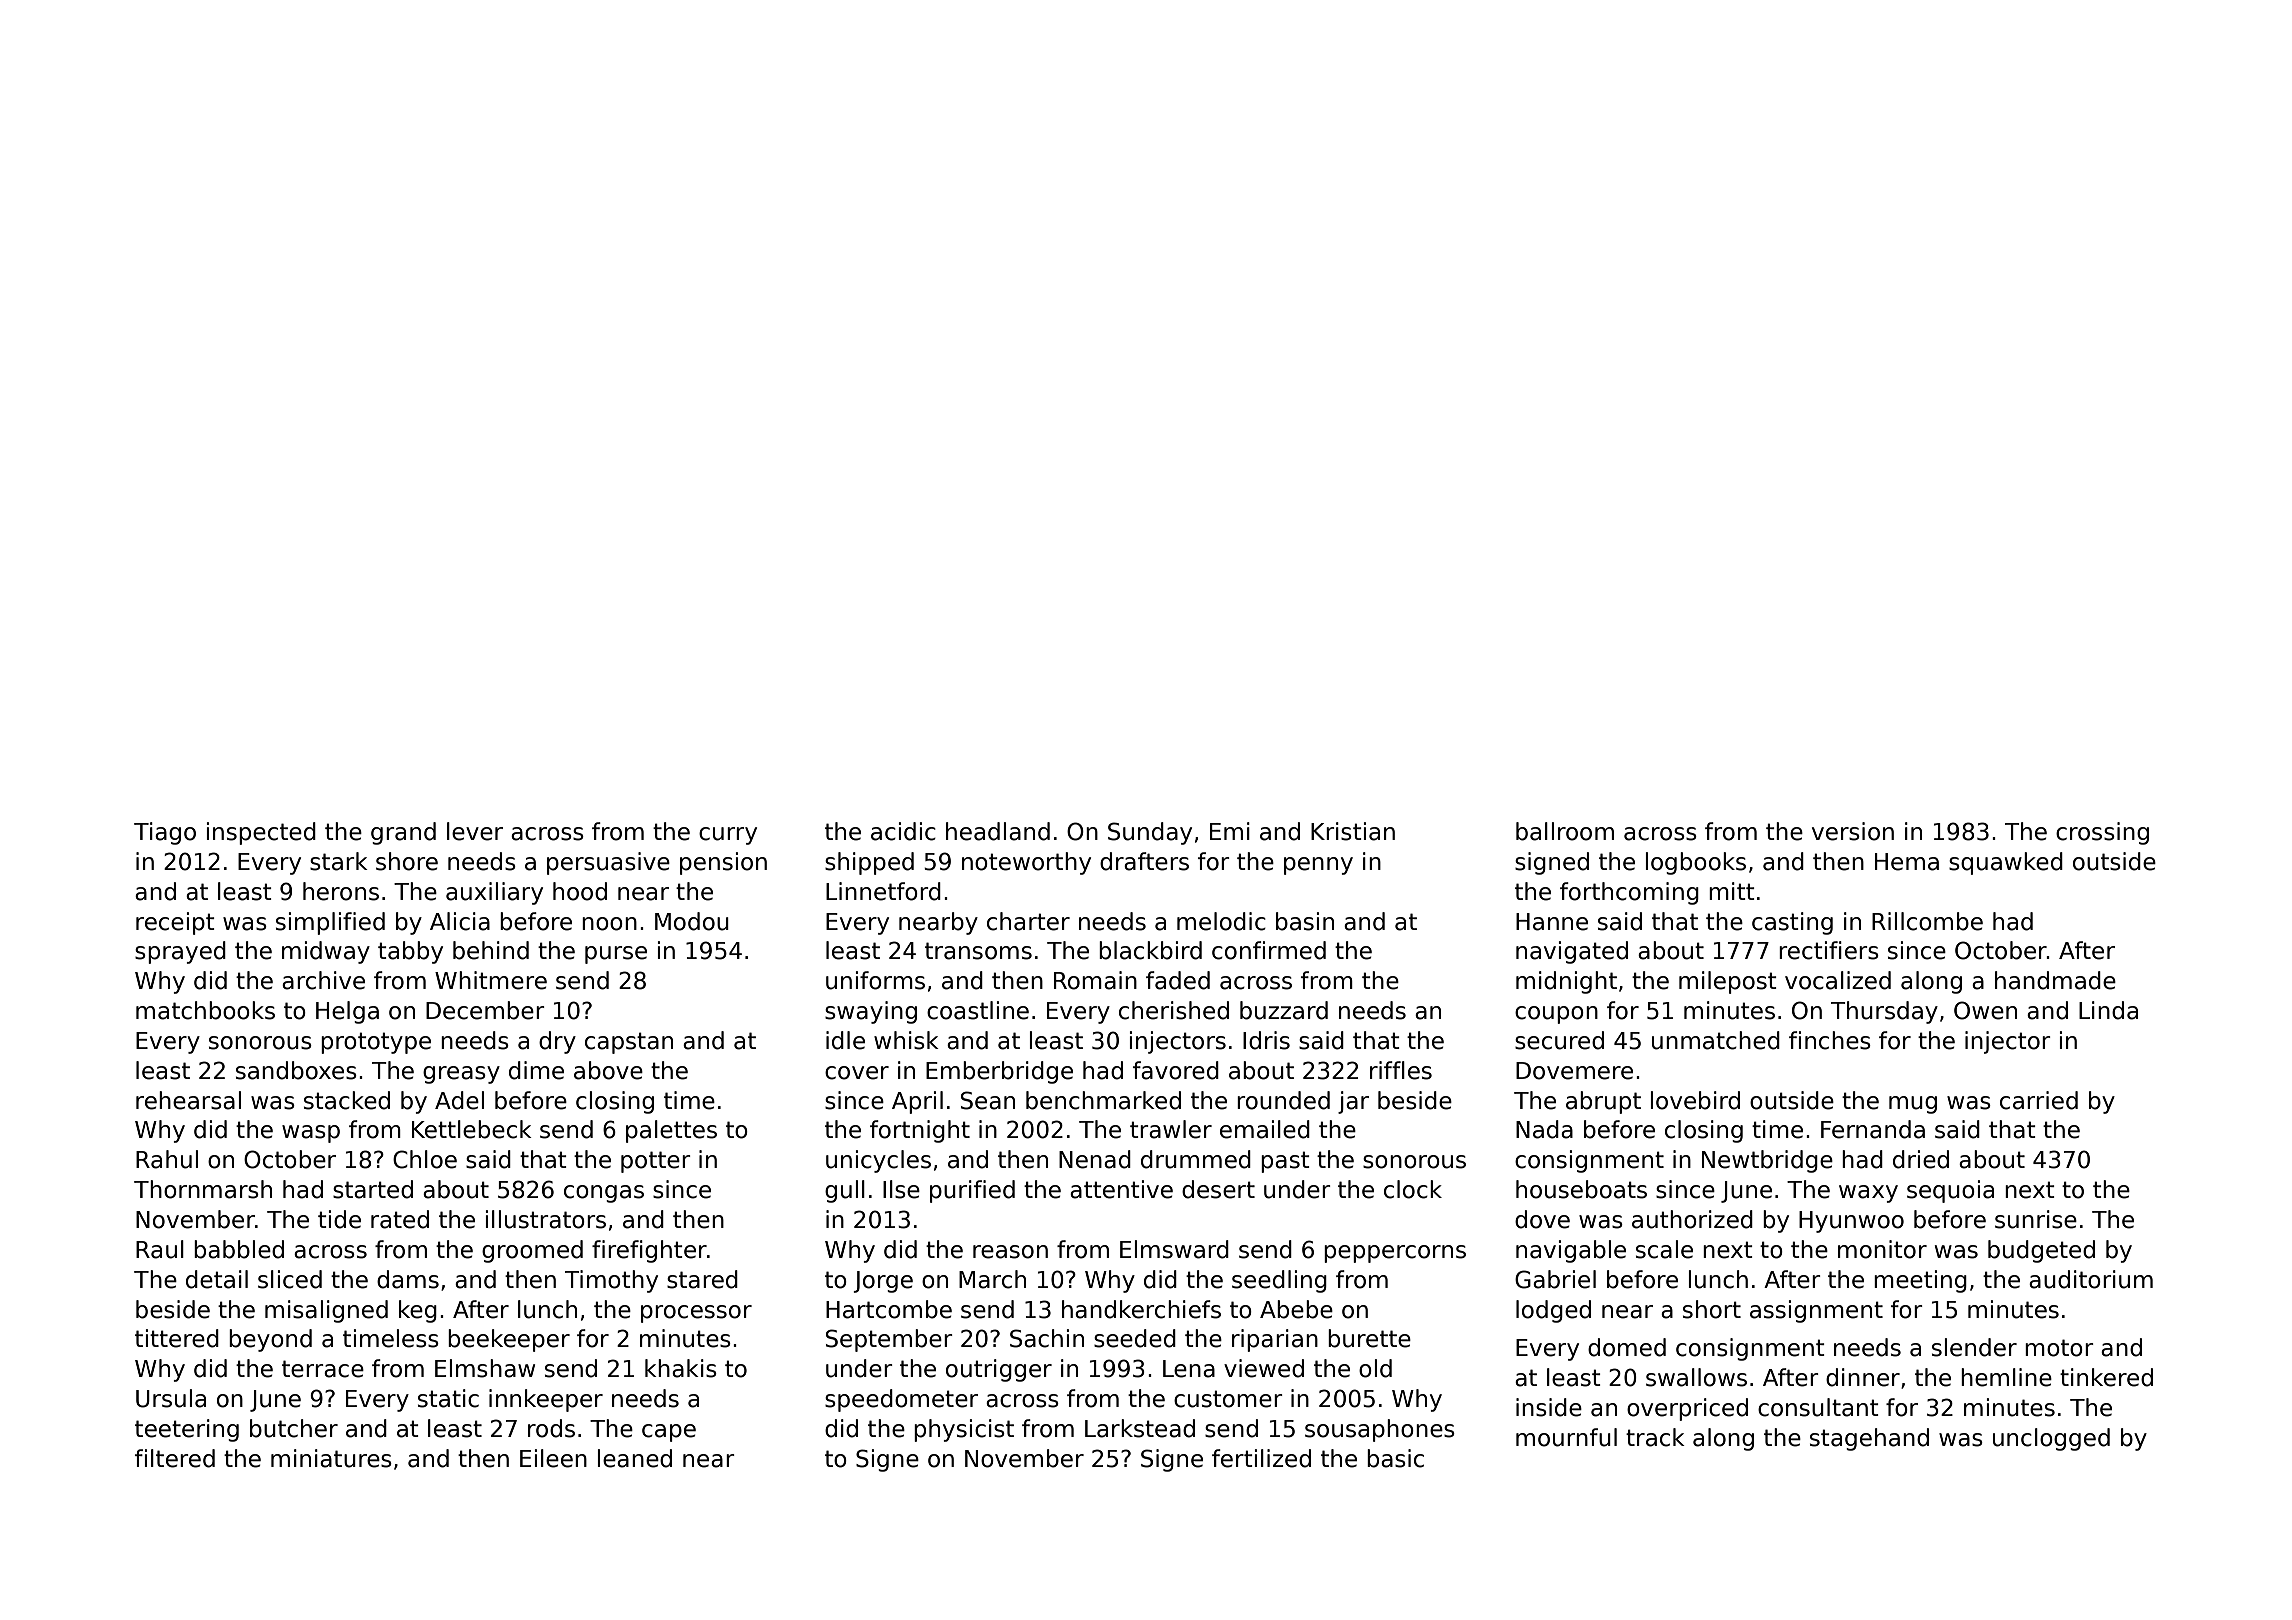 Image resolution: width=2292 pixels, height=1620 pixels. What do you see at coordinates (205, 1010) in the image?
I see `matchbooks` at bounding box center [205, 1010].
